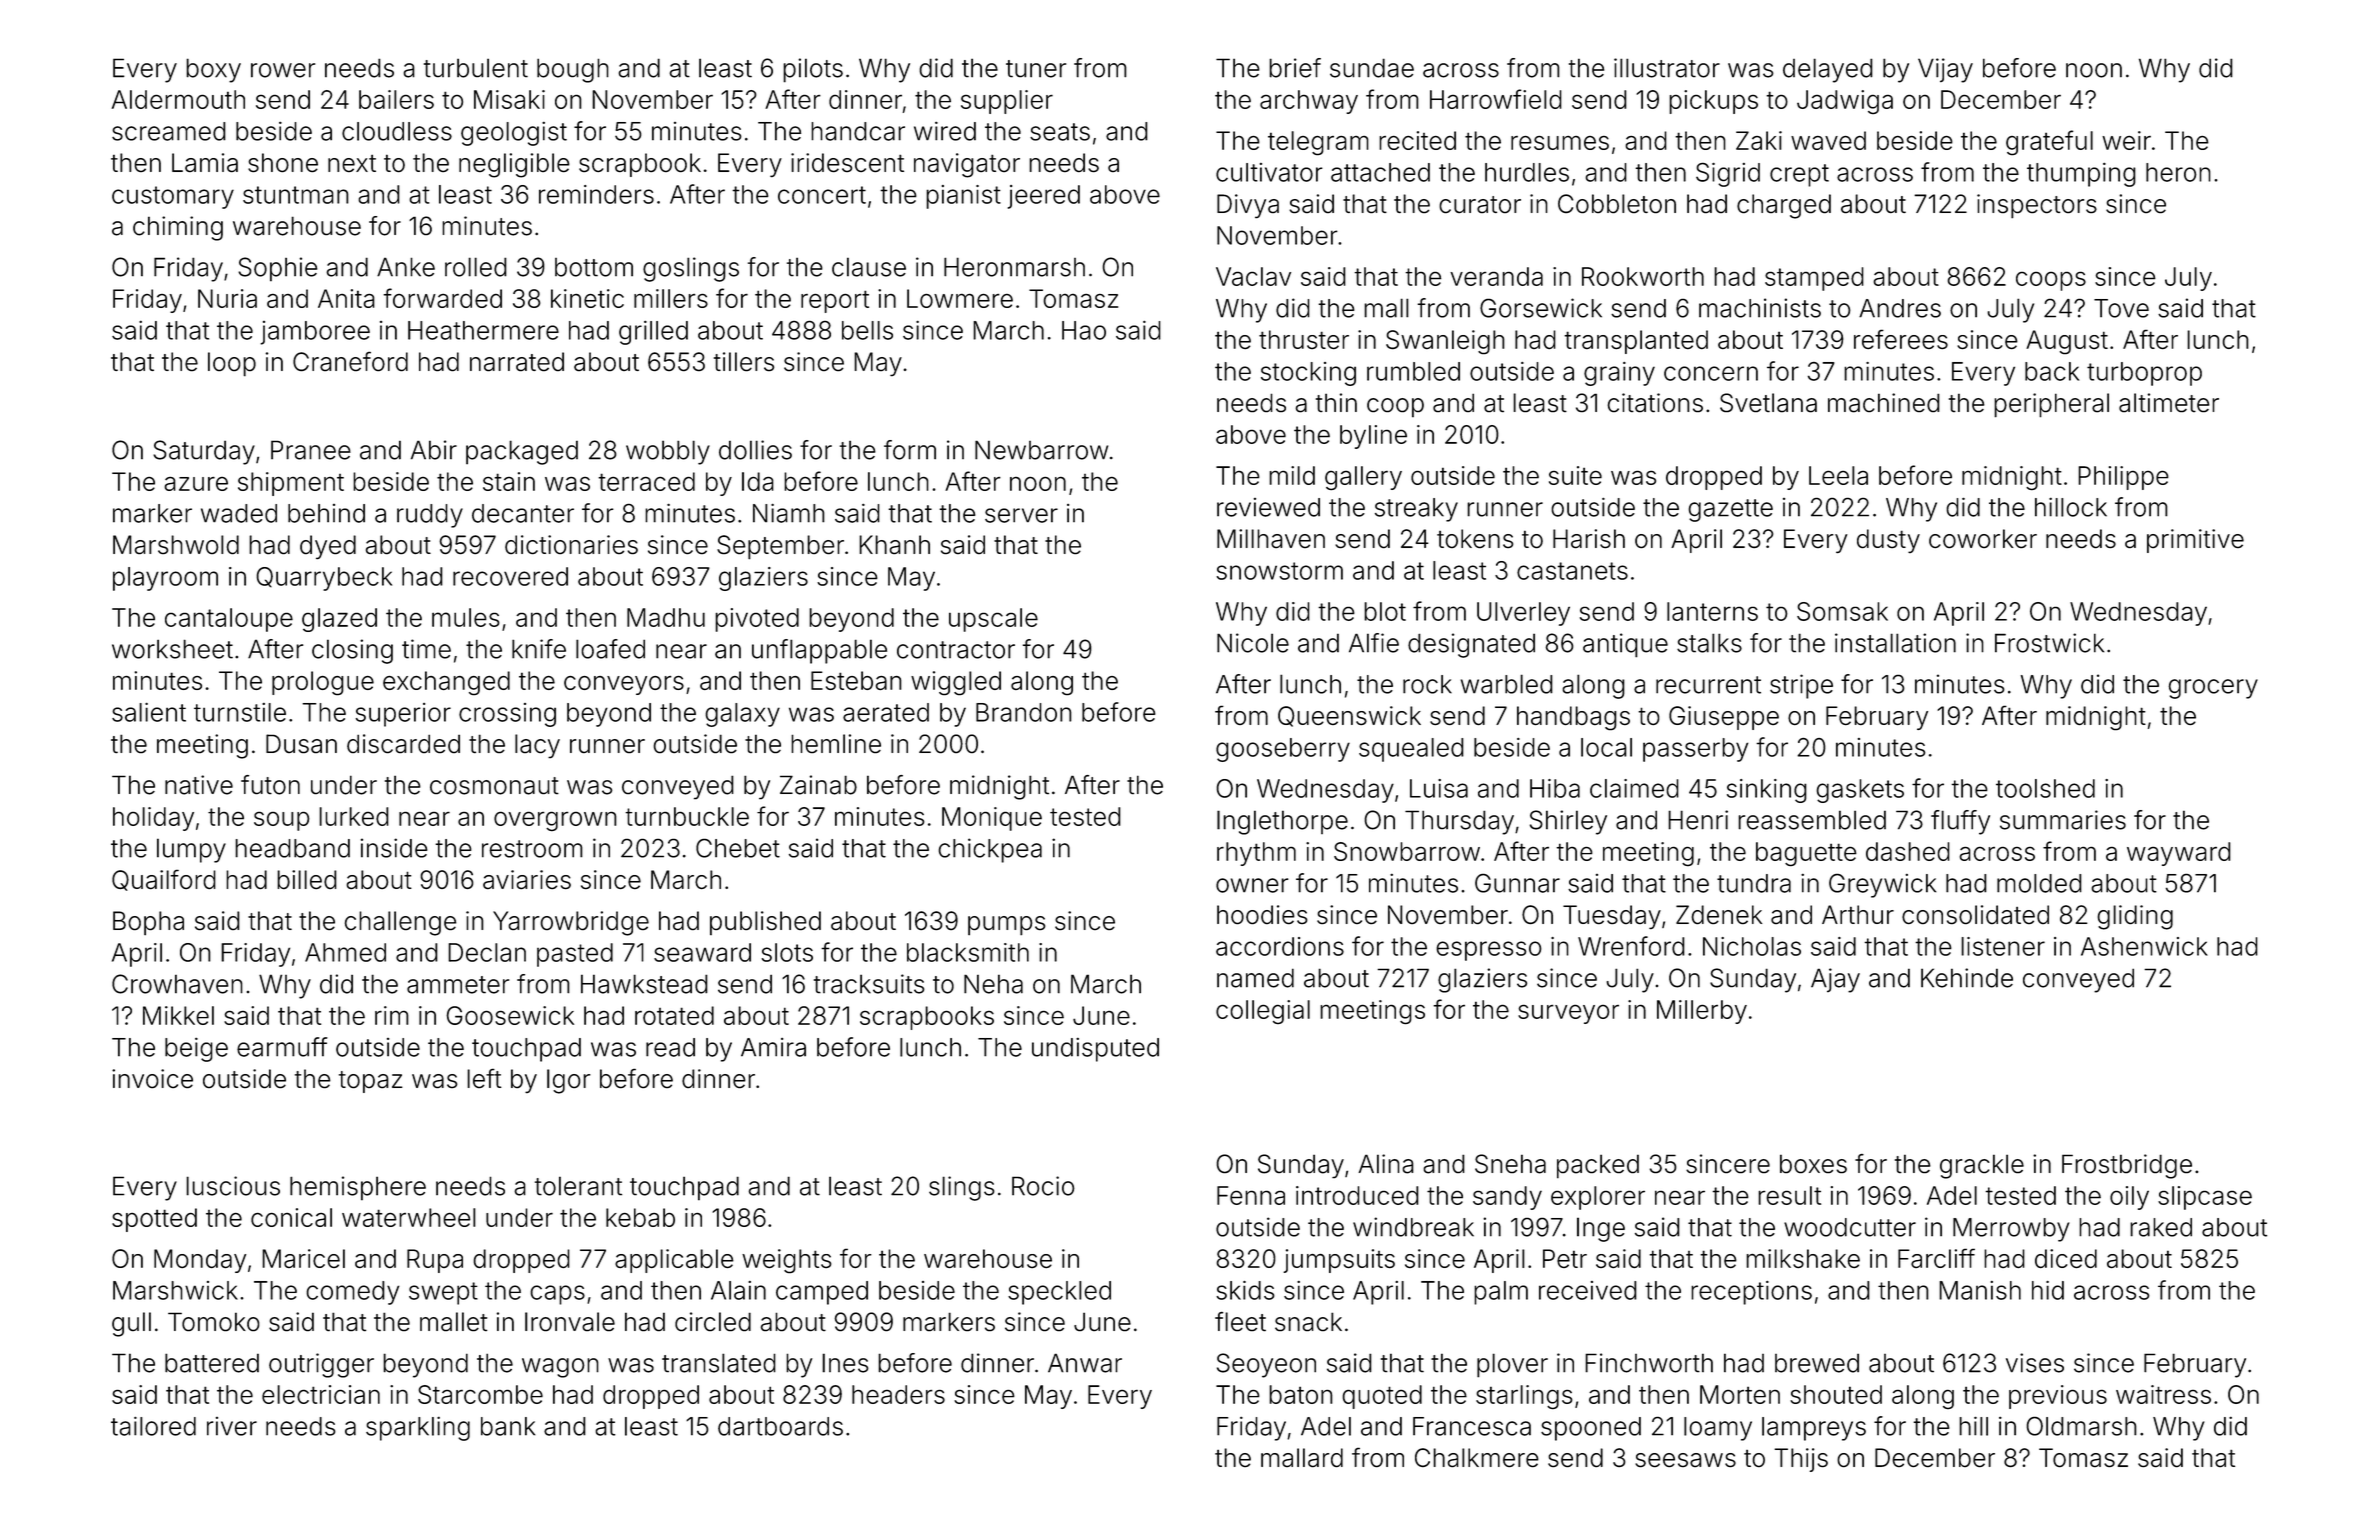 The height and width of the screenshot is (1540, 2380). I want to click on published, so click(765, 923).
